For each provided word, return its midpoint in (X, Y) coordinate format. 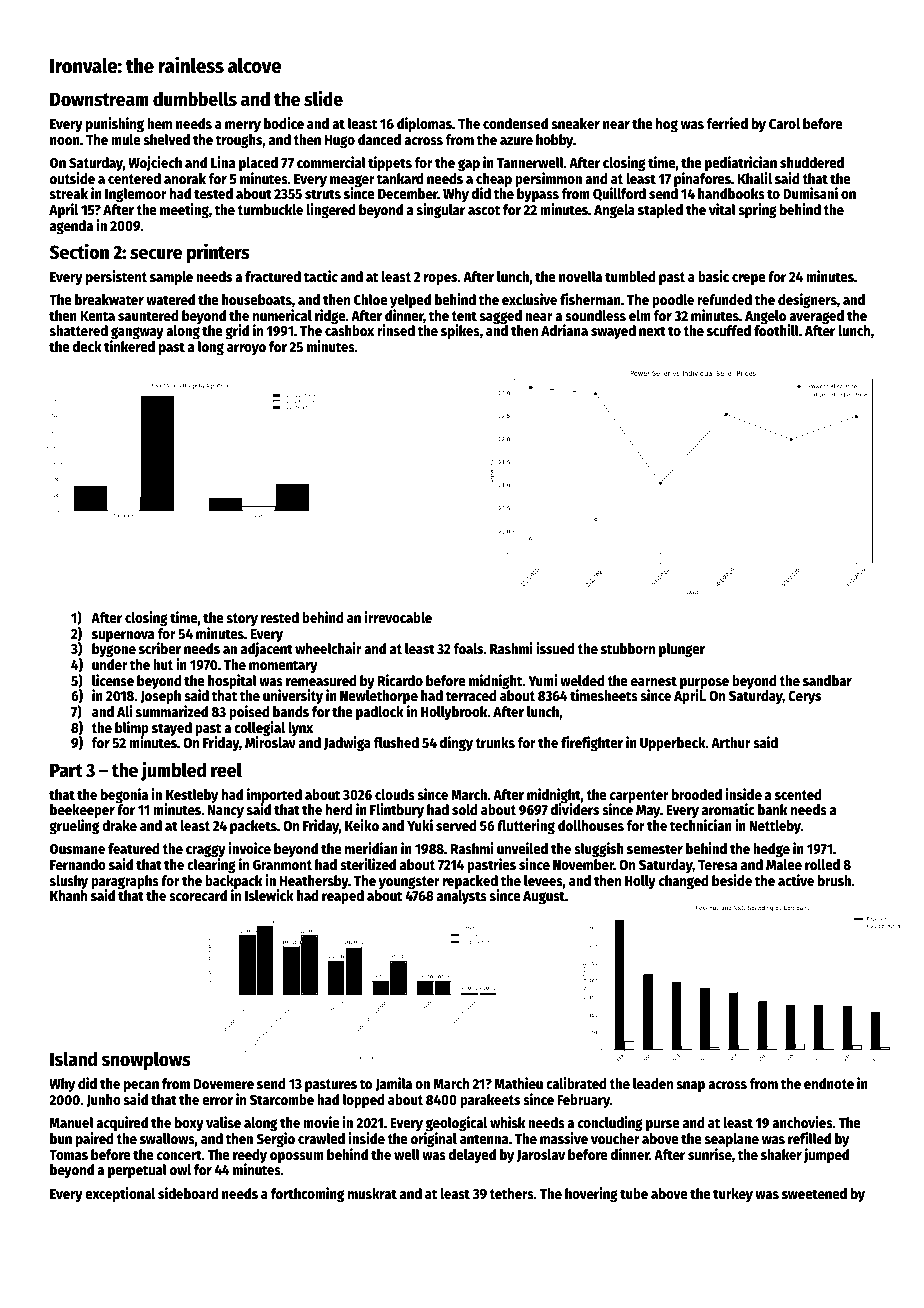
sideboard (188, 1193)
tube (634, 1193)
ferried (727, 123)
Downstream (99, 100)
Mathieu (519, 1083)
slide (323, 98)
